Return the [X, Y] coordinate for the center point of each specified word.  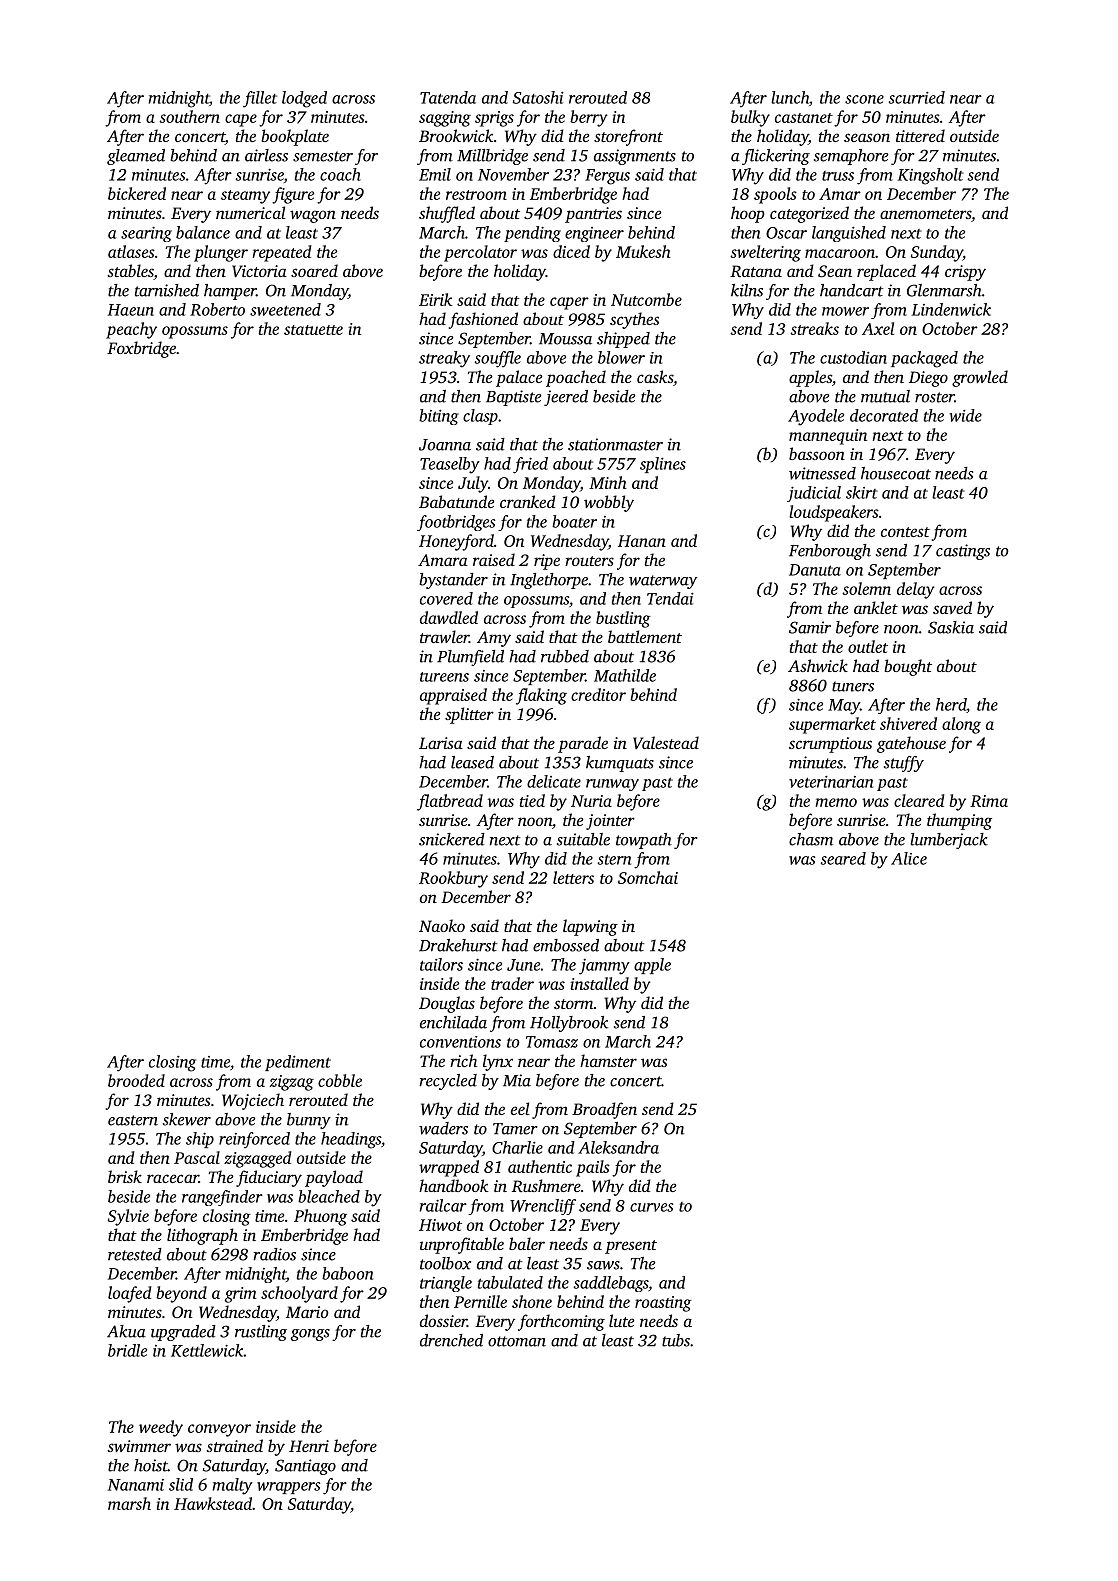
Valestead [666, 743]
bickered [137, 193]
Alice [909, 858]
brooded [136, 1080]
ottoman [517, 1341]
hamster [608, 1060]
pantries [593, 215]
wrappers [289, 1488]
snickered [452, 839]
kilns [747, 290]
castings [963, 552]
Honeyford [456, 542]
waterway [663, 582]
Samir [810, 627]
